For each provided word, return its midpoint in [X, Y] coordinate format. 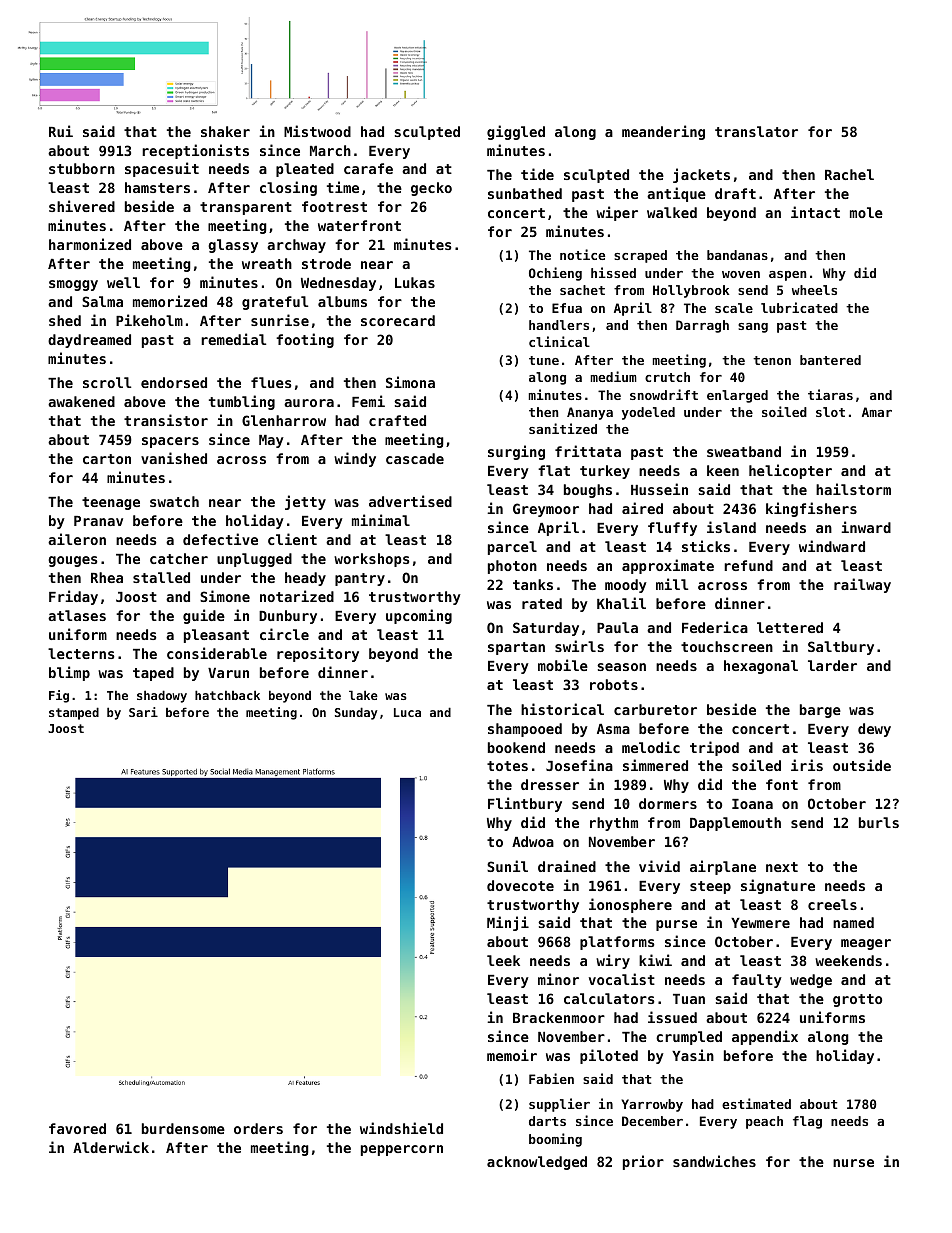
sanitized [563, 428]
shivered [82, 206]
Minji [508, 923]
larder [832, 665]
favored [77, 1128]
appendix [765, 1037]
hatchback [227, 695]
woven [741, 274]
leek [503, 960]
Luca [407, 712]
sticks [706, 546]
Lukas [415, 282]
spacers [170, 442]
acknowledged [537, 1163]
